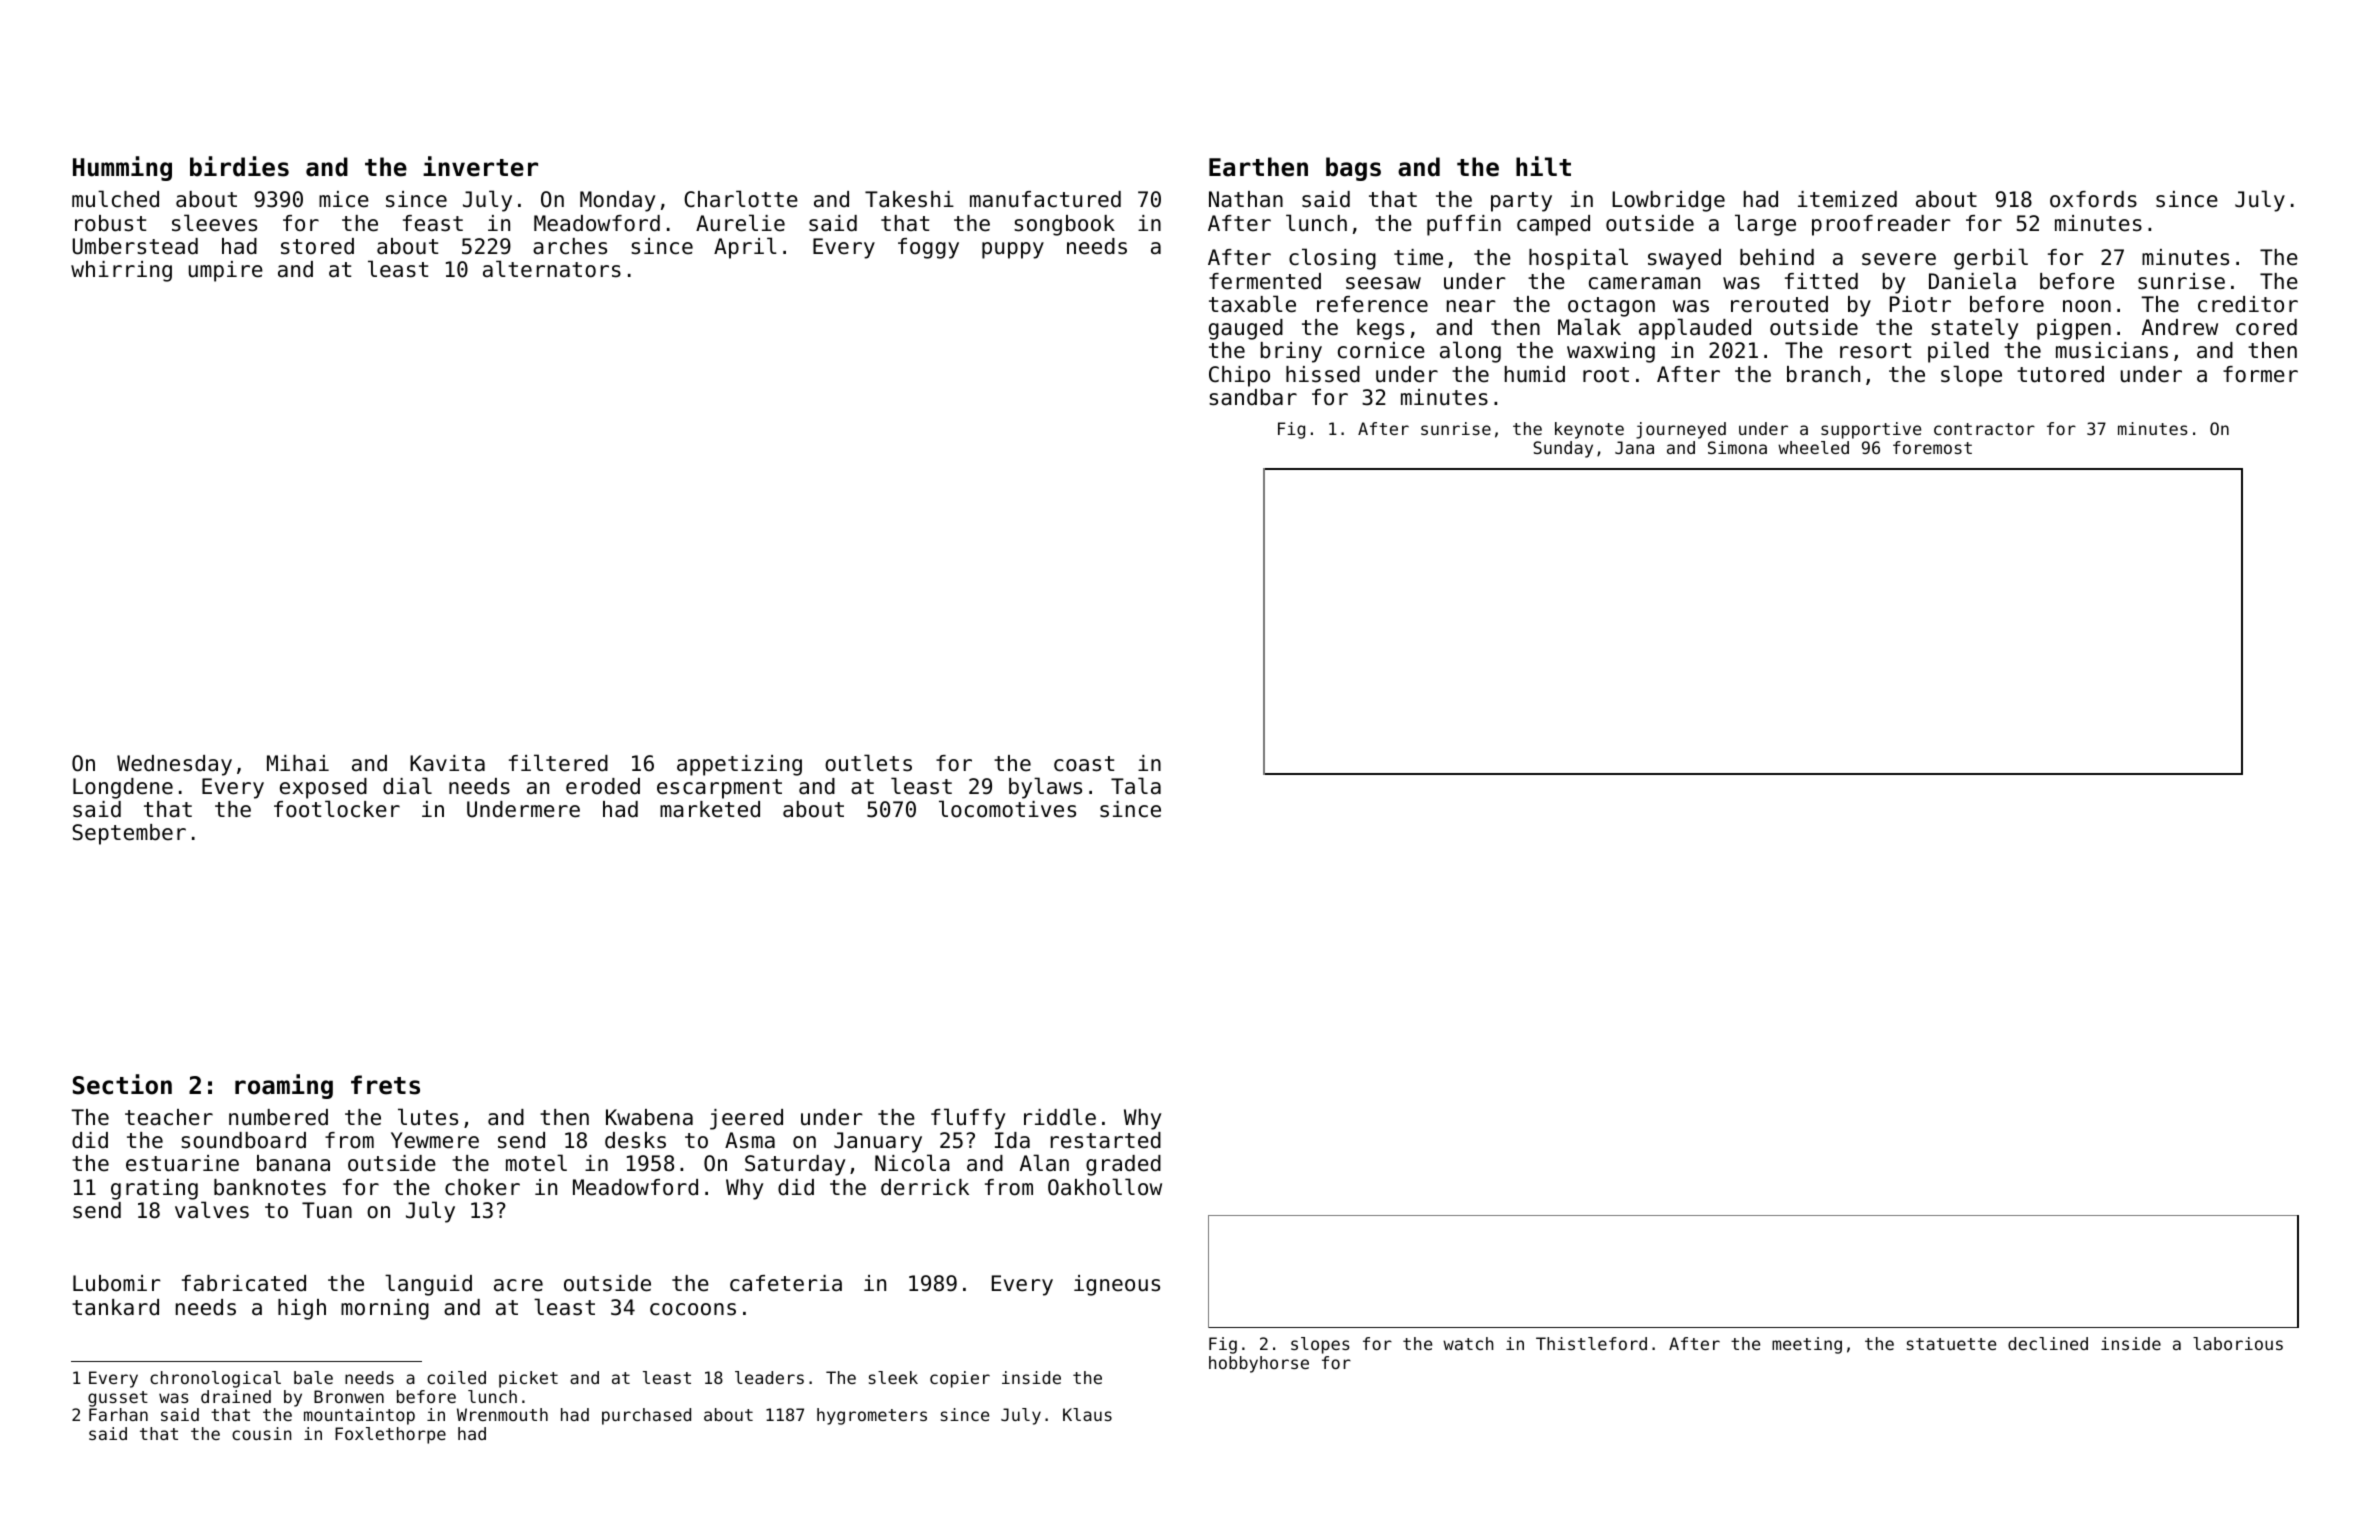 The height and width of the image is (1533, 2370). Describe the element at coordinates (2093, 199) in the image. I see `oxfords` at that location.
